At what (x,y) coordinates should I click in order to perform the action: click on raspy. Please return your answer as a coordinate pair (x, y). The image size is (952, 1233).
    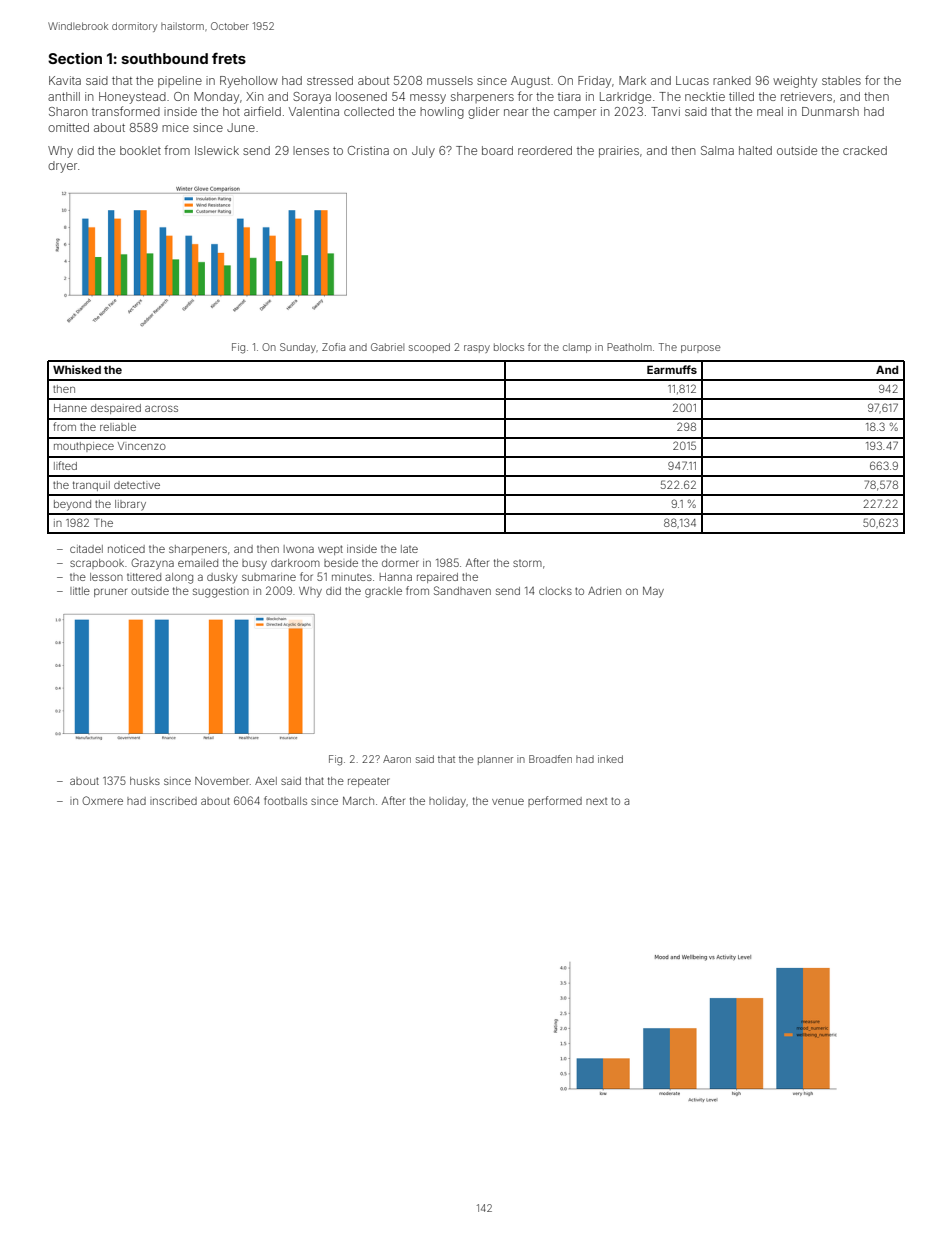
    Looking at the image, I should click on (477, 349).
